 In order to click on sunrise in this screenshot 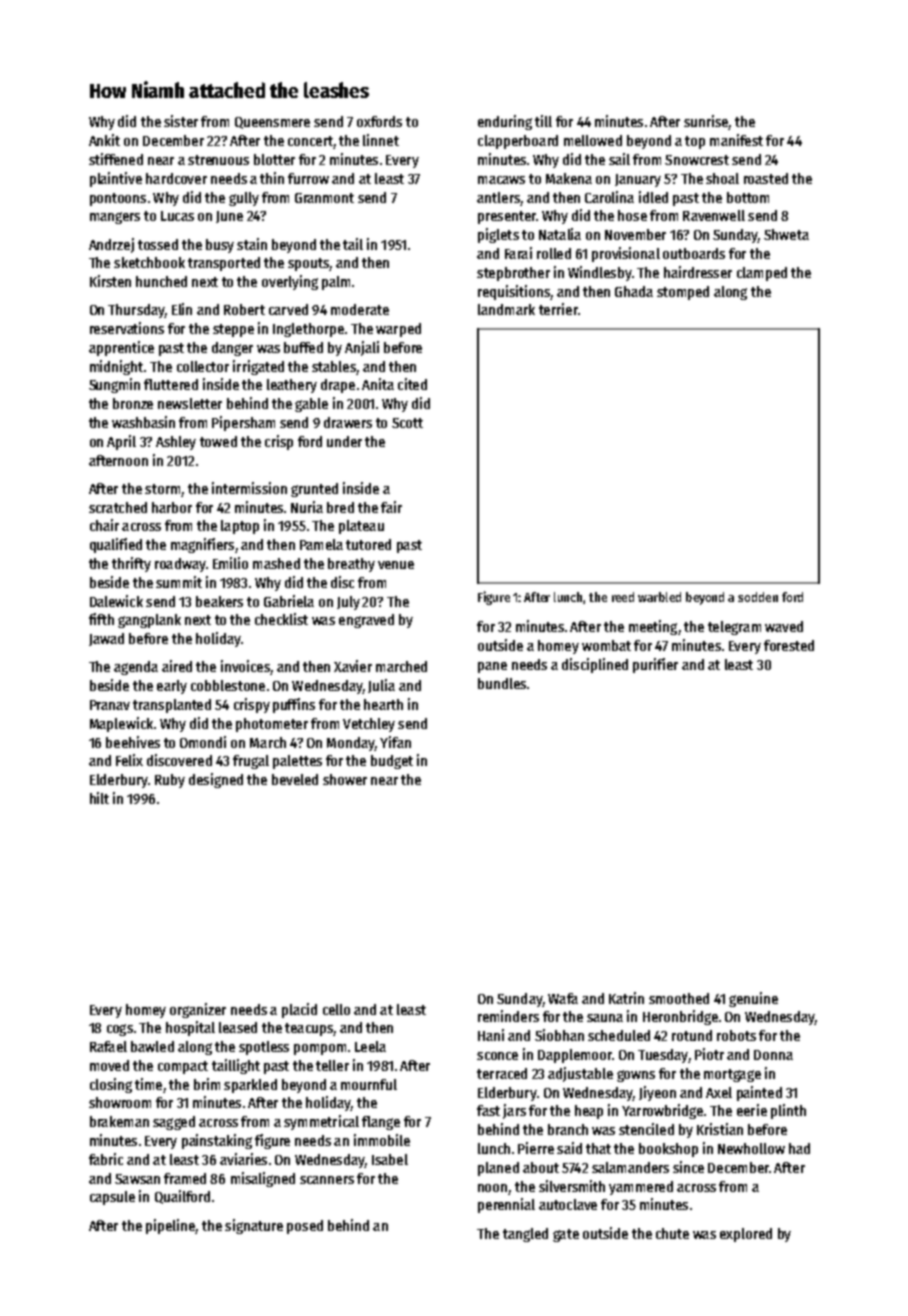, I will do `click(706, 122)`.
